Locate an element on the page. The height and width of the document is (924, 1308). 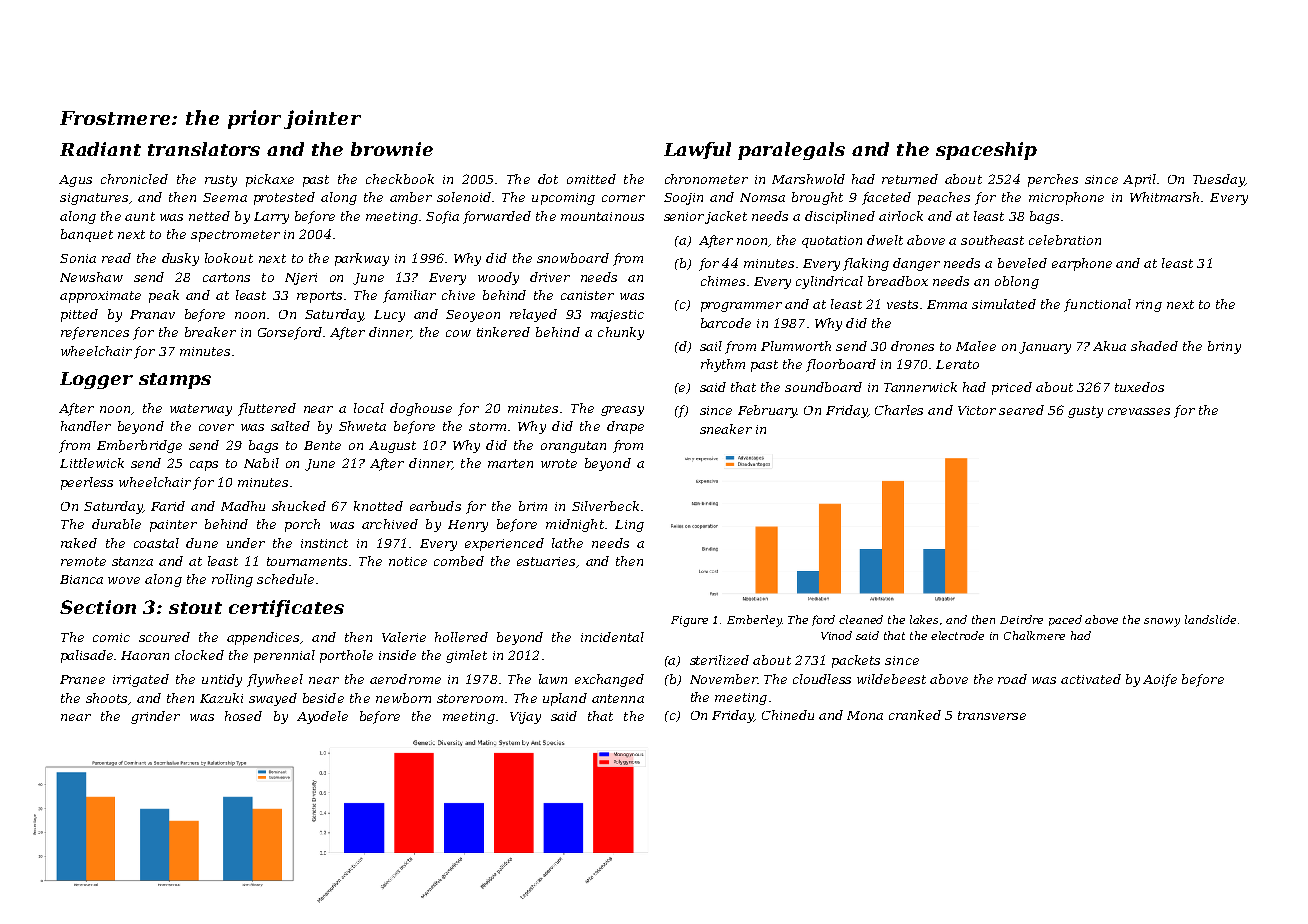
Chinedu is located at coordinates (788, 715).
